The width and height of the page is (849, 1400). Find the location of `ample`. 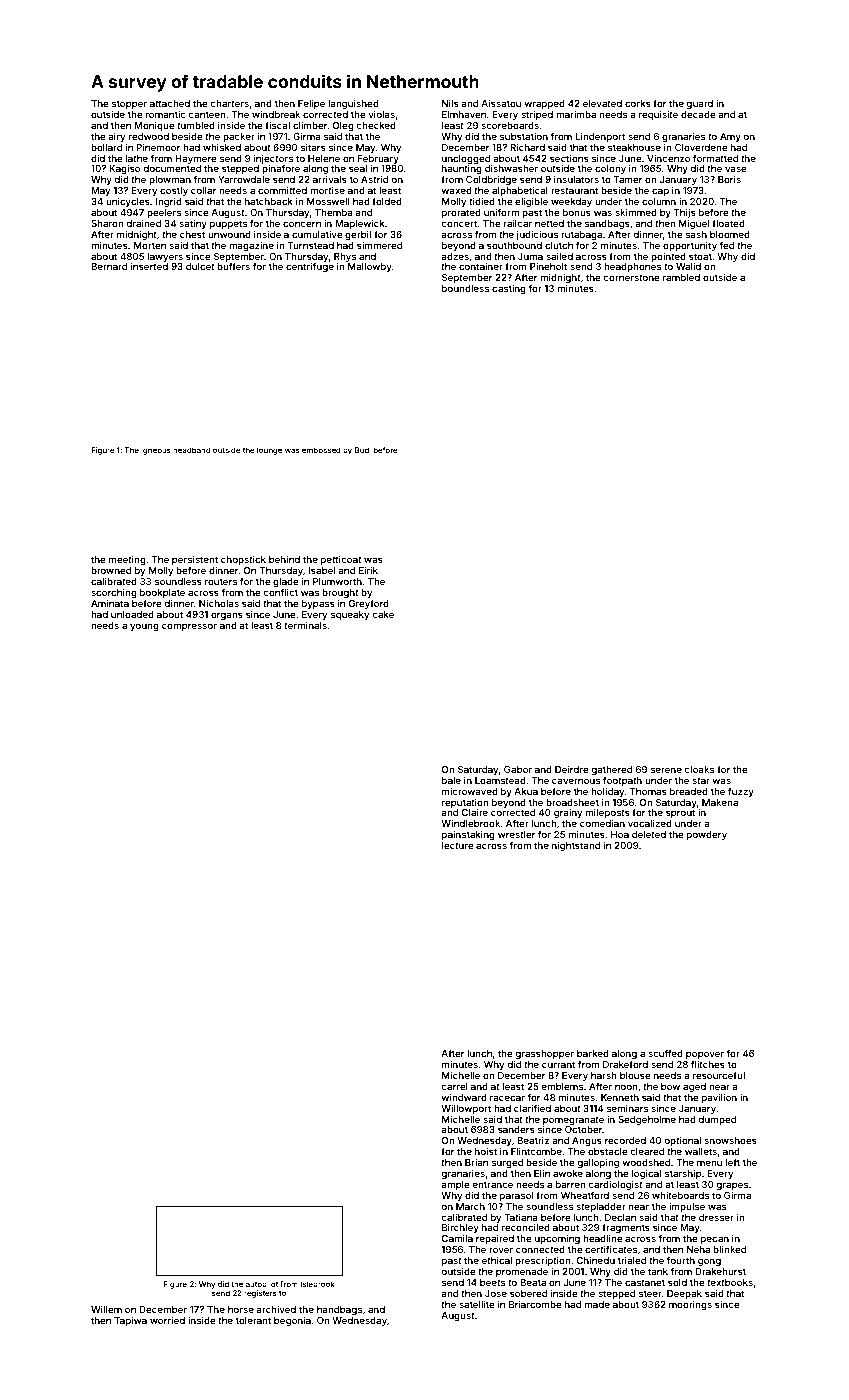

ample is located at coordinates (455, 1185).
